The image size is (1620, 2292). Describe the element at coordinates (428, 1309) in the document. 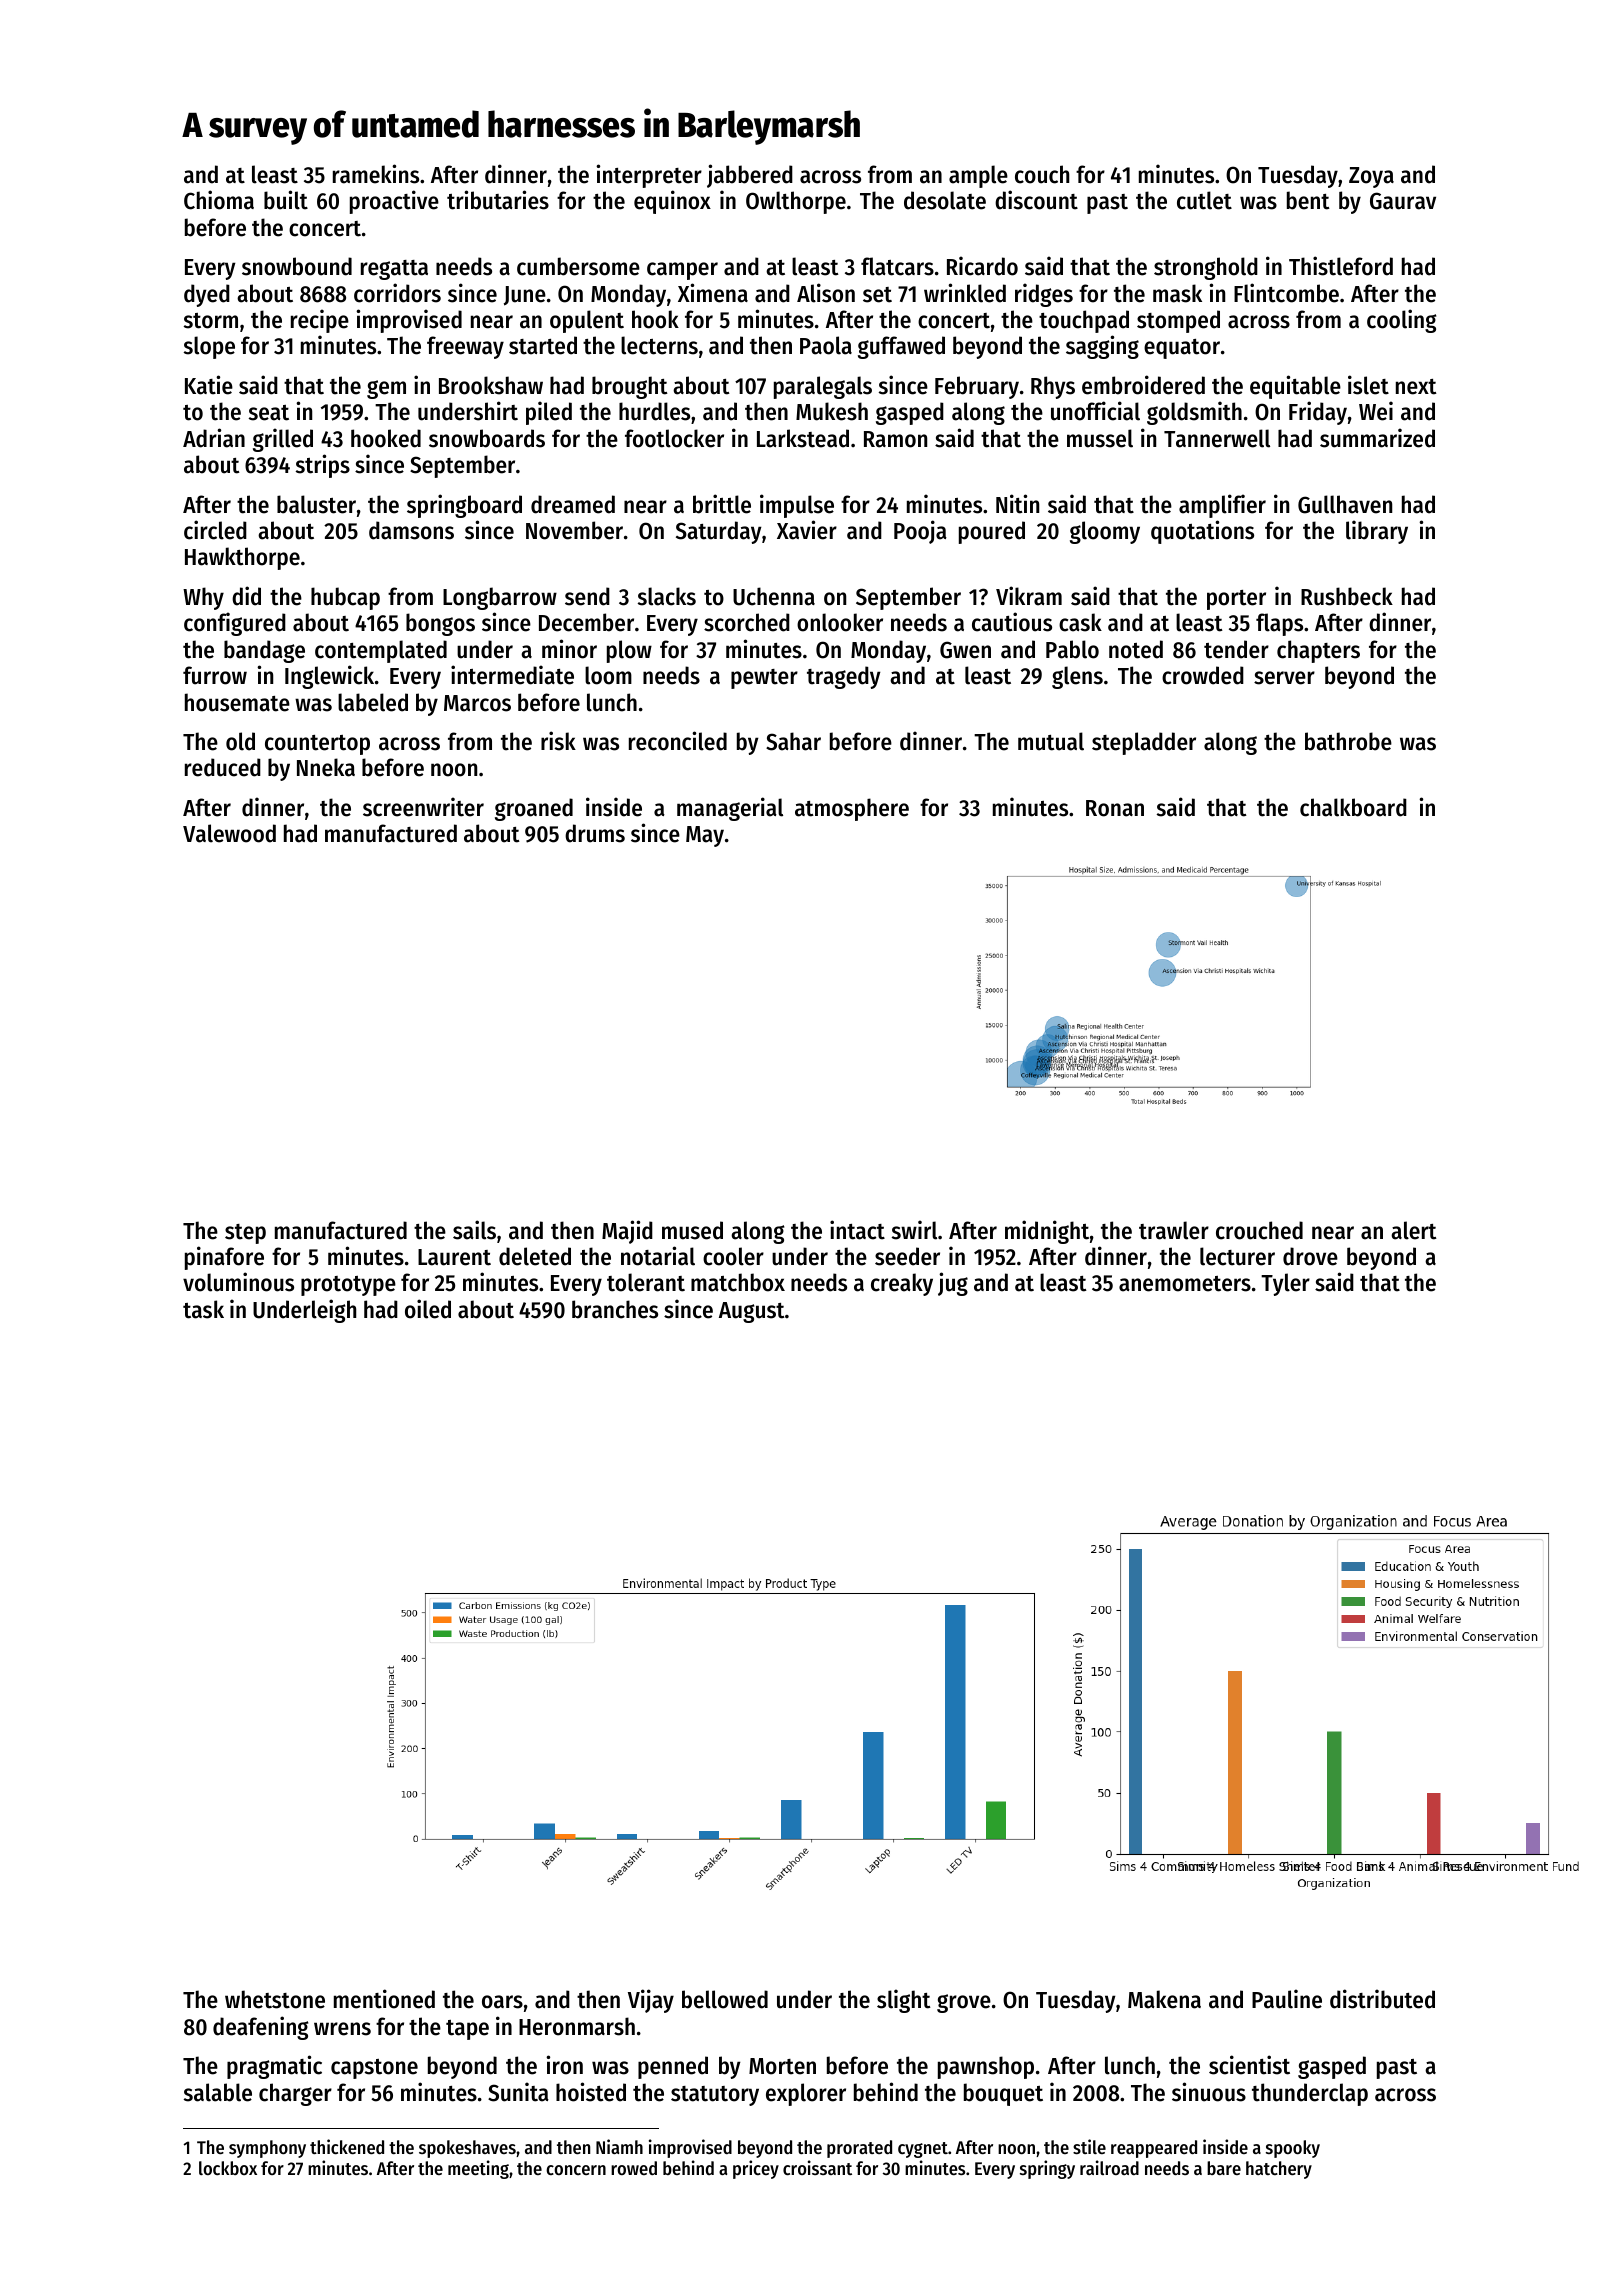

I see `oiled` at that location.
